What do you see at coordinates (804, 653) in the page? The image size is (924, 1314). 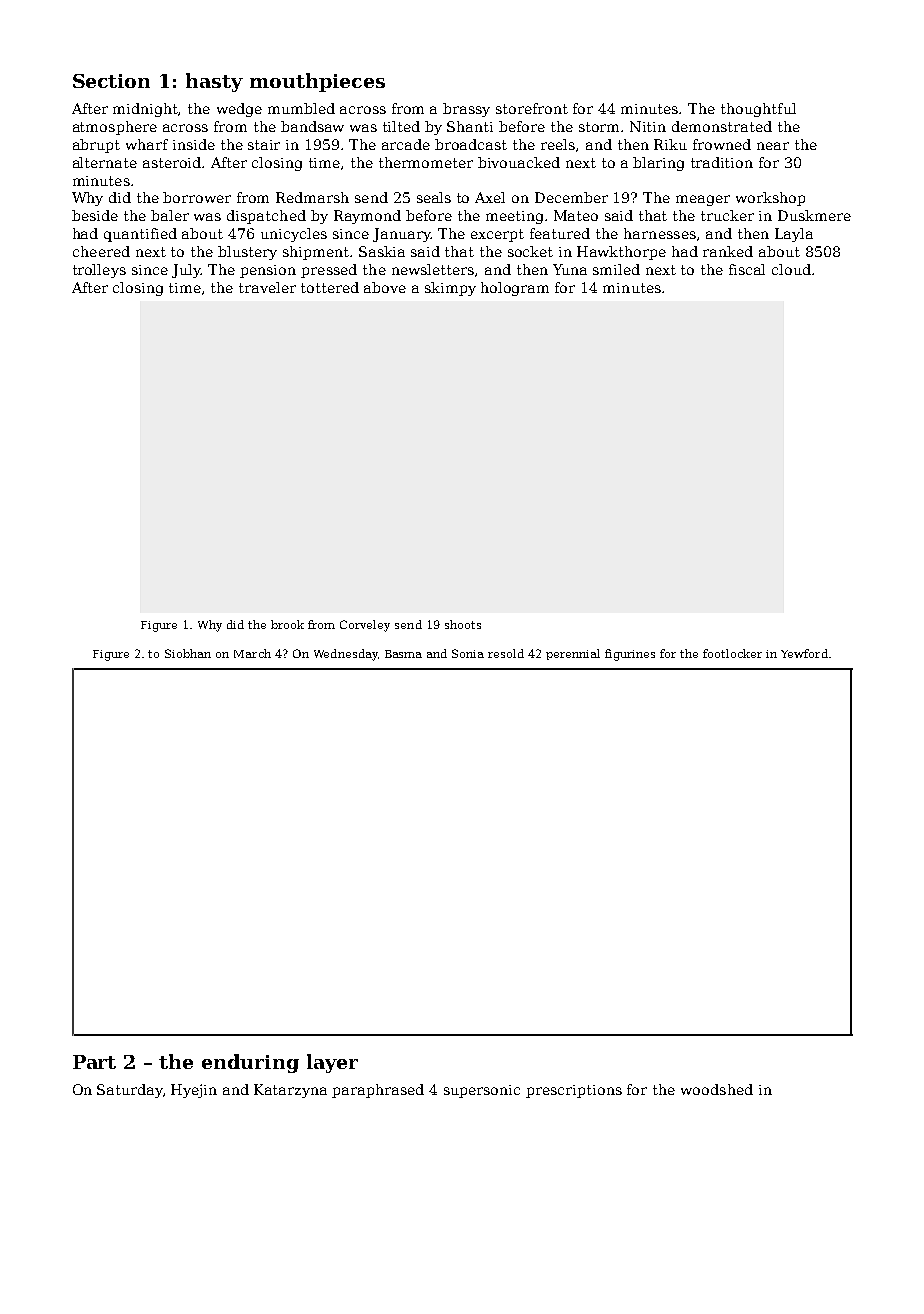 I see `Yewford` at bounding box center [804, 653].
